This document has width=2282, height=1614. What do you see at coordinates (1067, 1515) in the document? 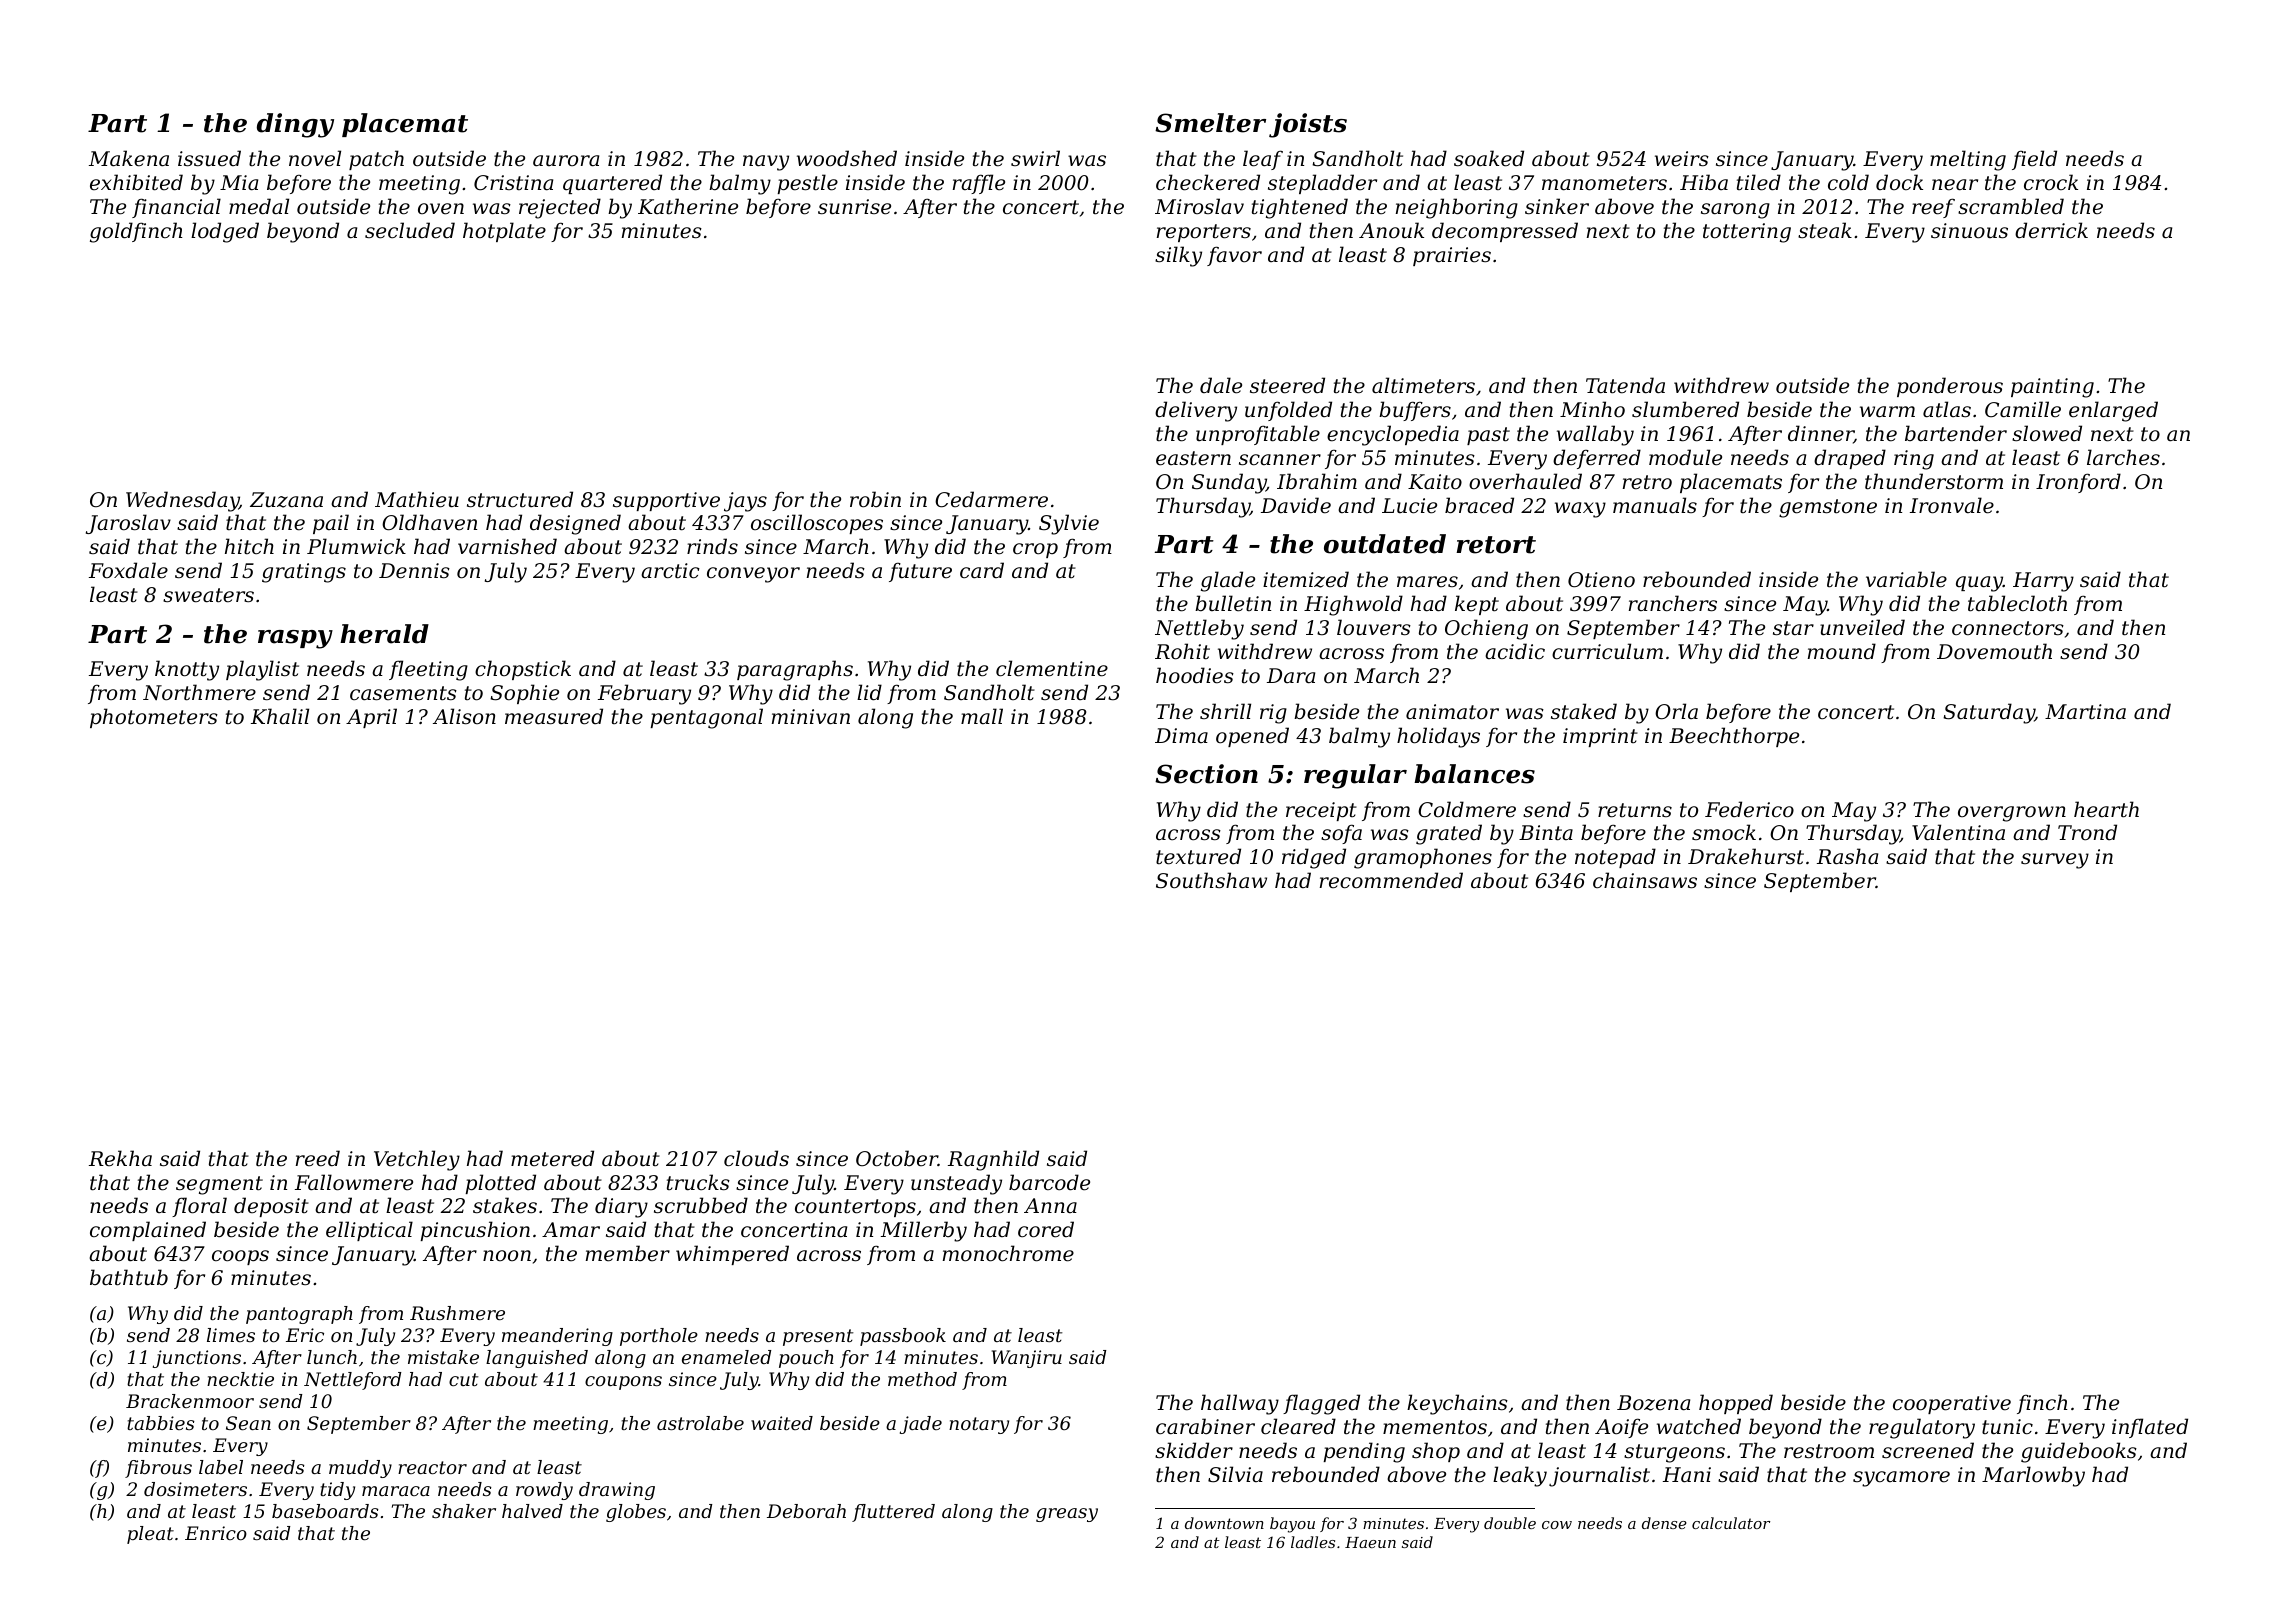
I see `greasy` at bounding box center [1067, 1515].
